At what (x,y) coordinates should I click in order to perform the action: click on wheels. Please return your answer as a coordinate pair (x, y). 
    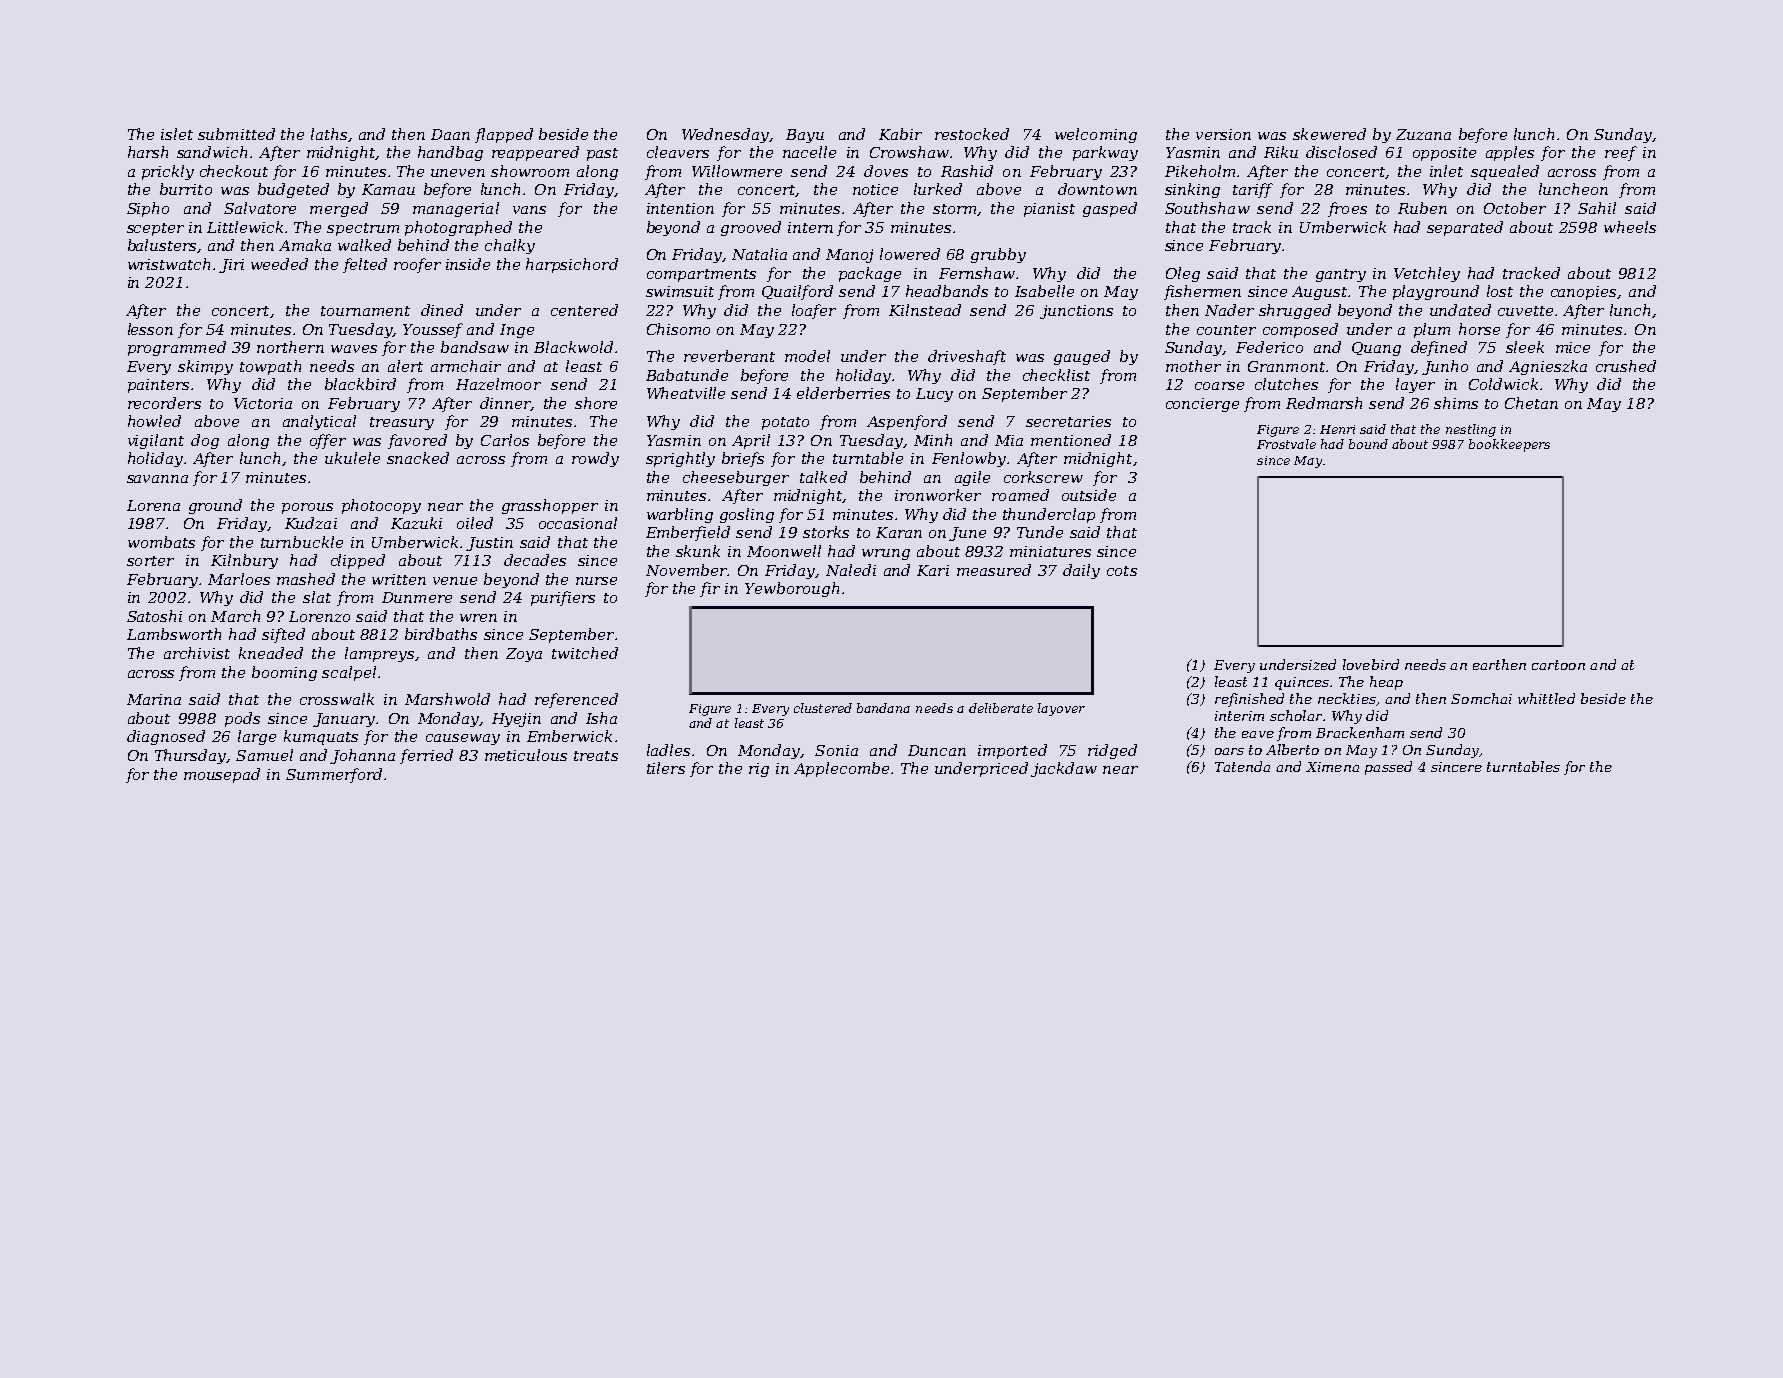
    Looking at the image, I should click on (1630, 227).
